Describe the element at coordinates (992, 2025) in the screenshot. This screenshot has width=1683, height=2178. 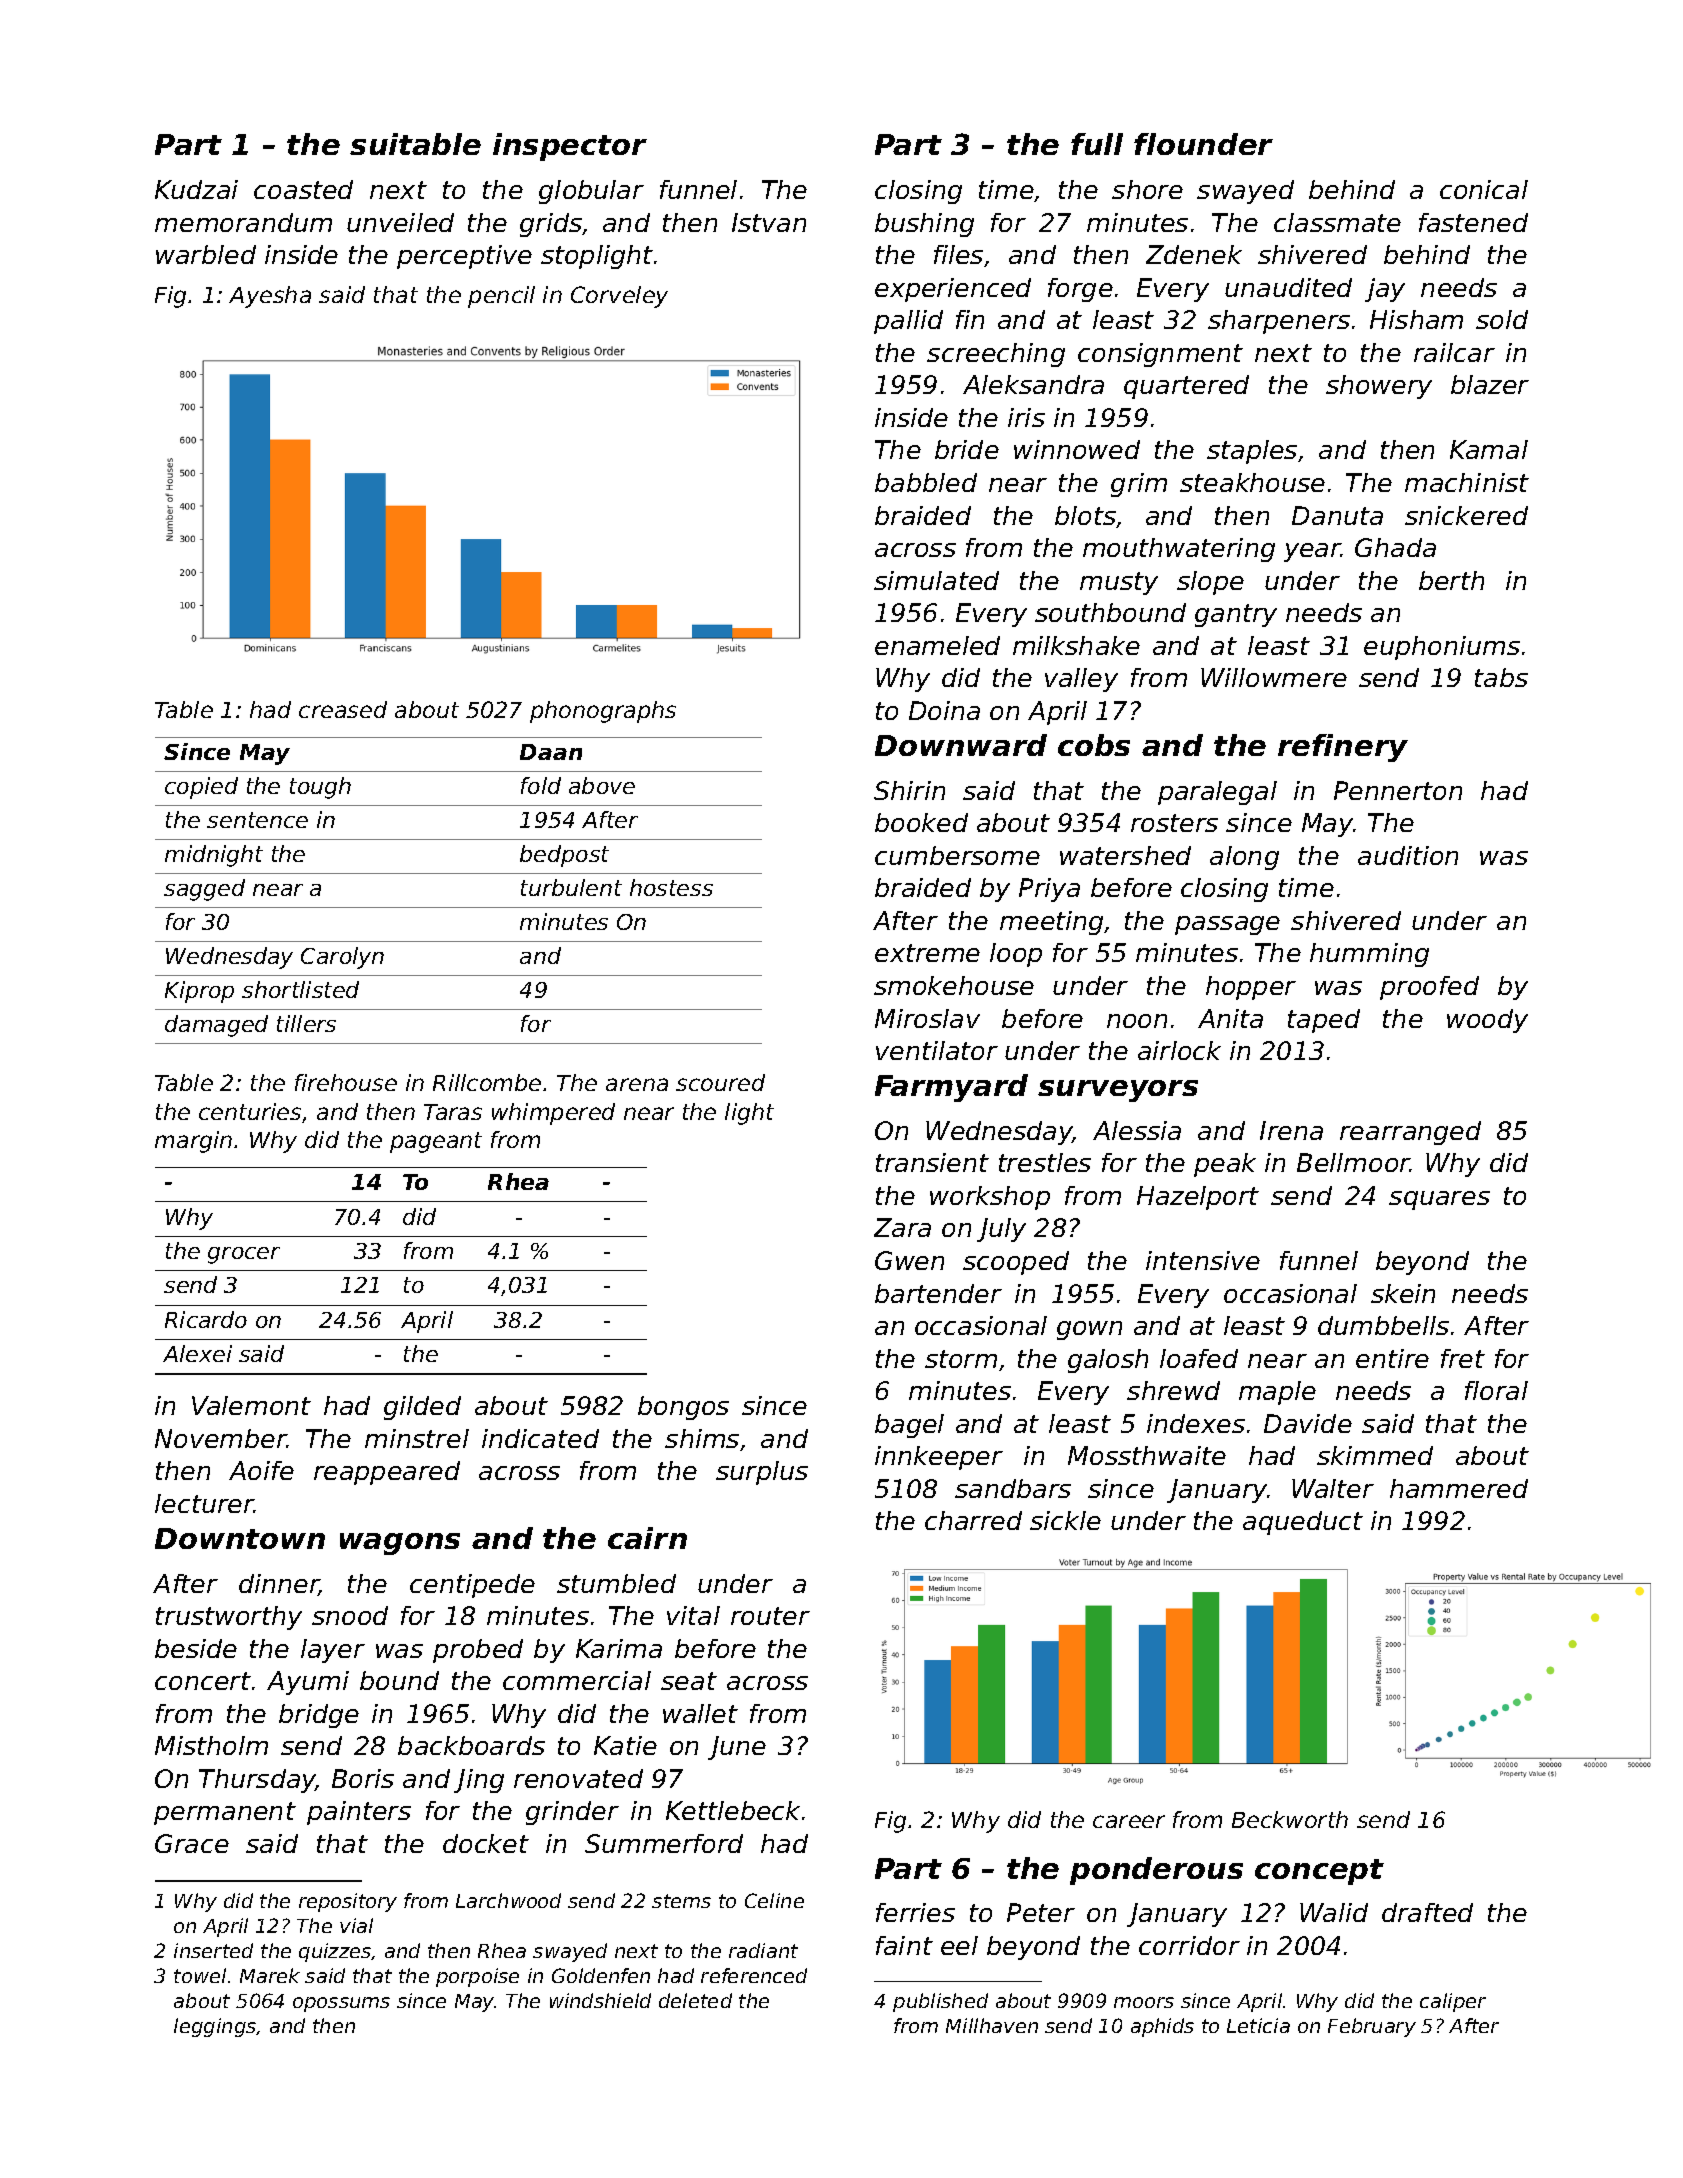
I see `Millhaven` at that location.
